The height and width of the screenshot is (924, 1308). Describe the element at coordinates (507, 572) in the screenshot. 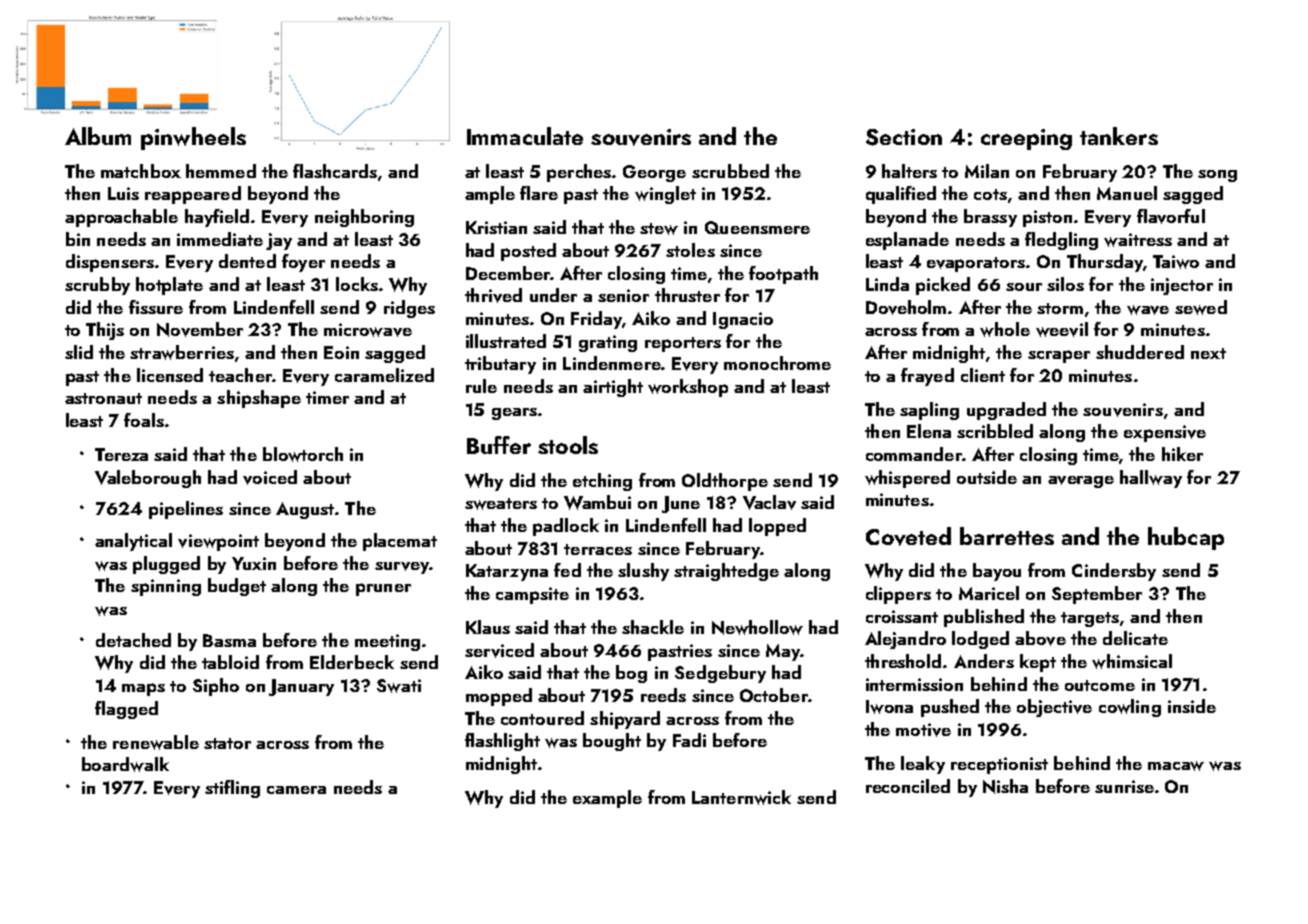

I see `Katarzyna` at that location.
